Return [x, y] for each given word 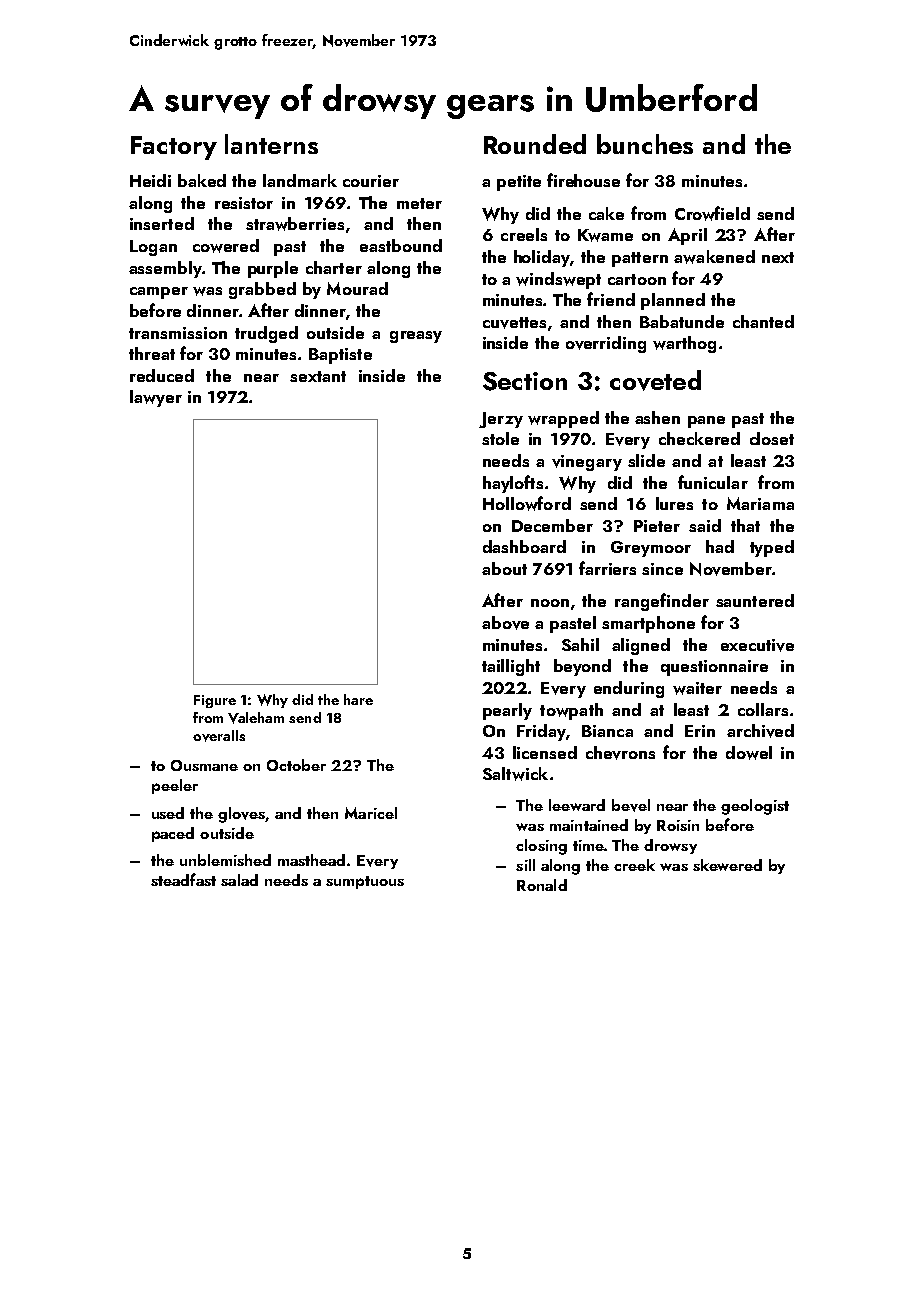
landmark [300, 180]
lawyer [156, 398]
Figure [215, 701]
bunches [645, 144]
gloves [242, 815]
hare [358, 699]
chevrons [620, 753]
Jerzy [501, 420]
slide [646, 460]
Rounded [535, 144]
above [505, 623]
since [662, 569]
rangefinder [662, 602]
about [504, 568]
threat [152, 353]
